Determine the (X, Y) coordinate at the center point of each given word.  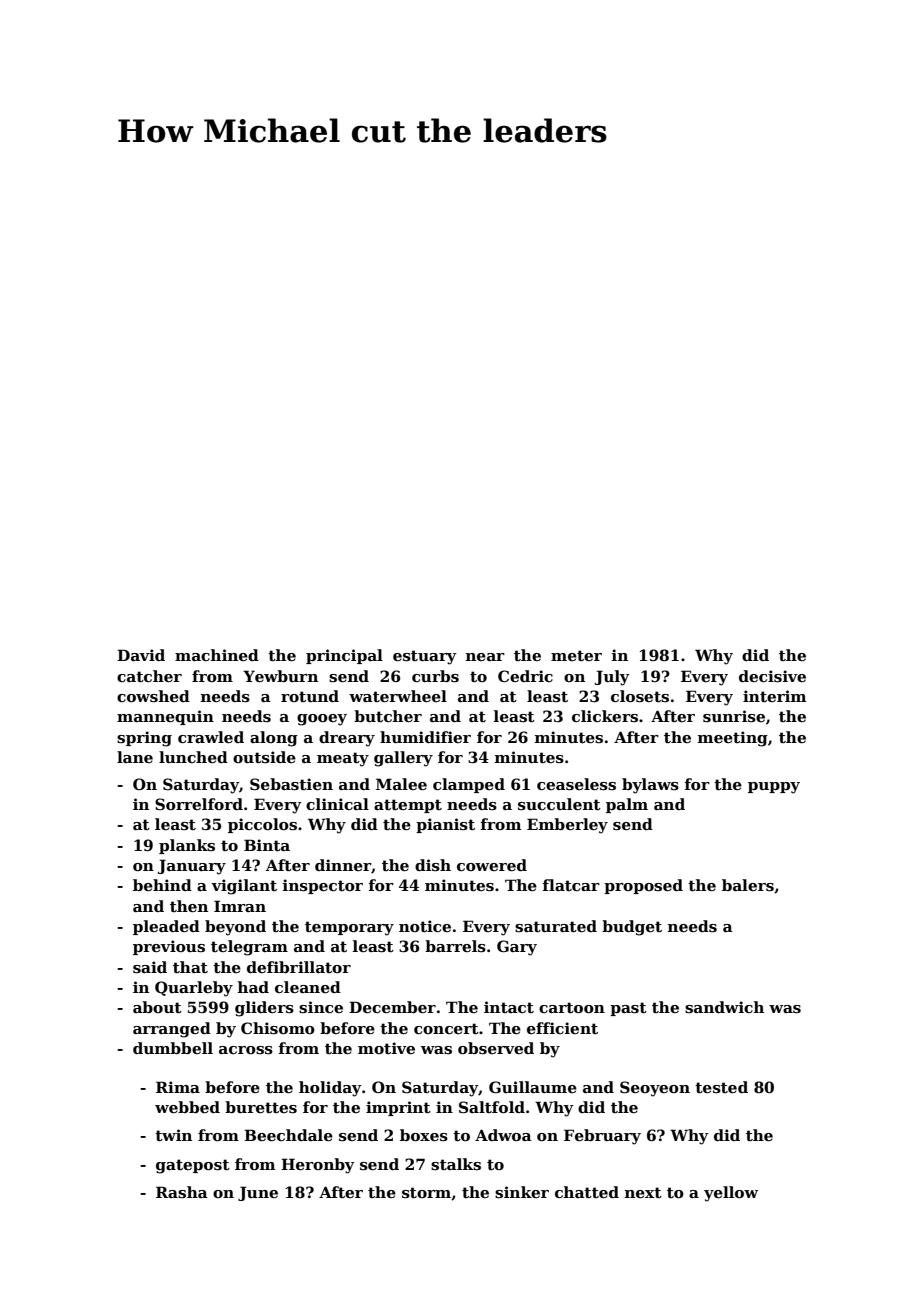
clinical (337, 804)
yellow (731, 1194)
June (258, 1193)
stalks (456, 1164)
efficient (562, 1028)
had (253, 987)
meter (576, 655)
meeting (733, 739)
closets (640, 696)
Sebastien (291, 784)
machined (217, 655)
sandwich (724, 1007)
